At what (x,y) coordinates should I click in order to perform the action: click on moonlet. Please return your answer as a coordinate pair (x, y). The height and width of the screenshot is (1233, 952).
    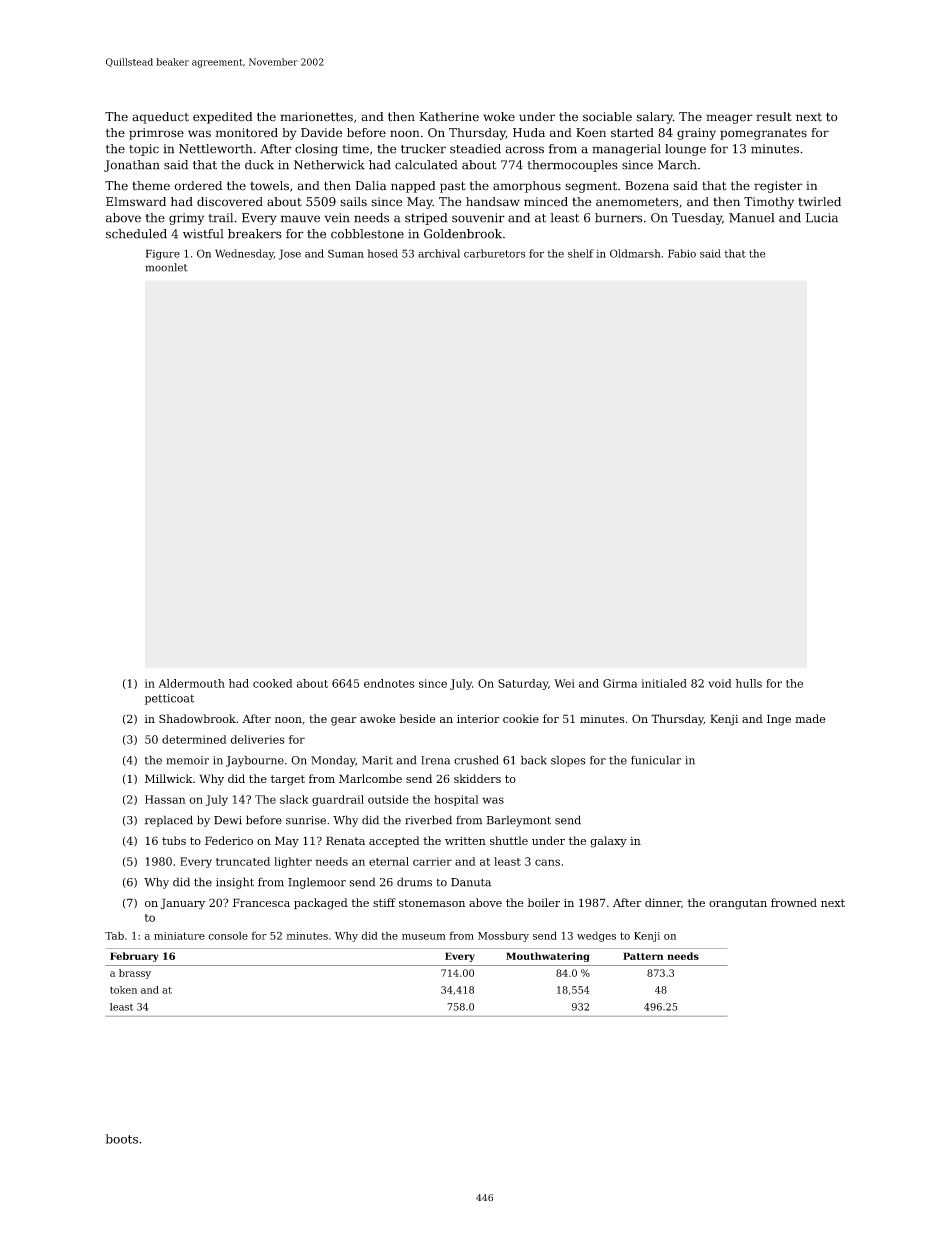
    Looking at the image, I should click on (167, 267).
